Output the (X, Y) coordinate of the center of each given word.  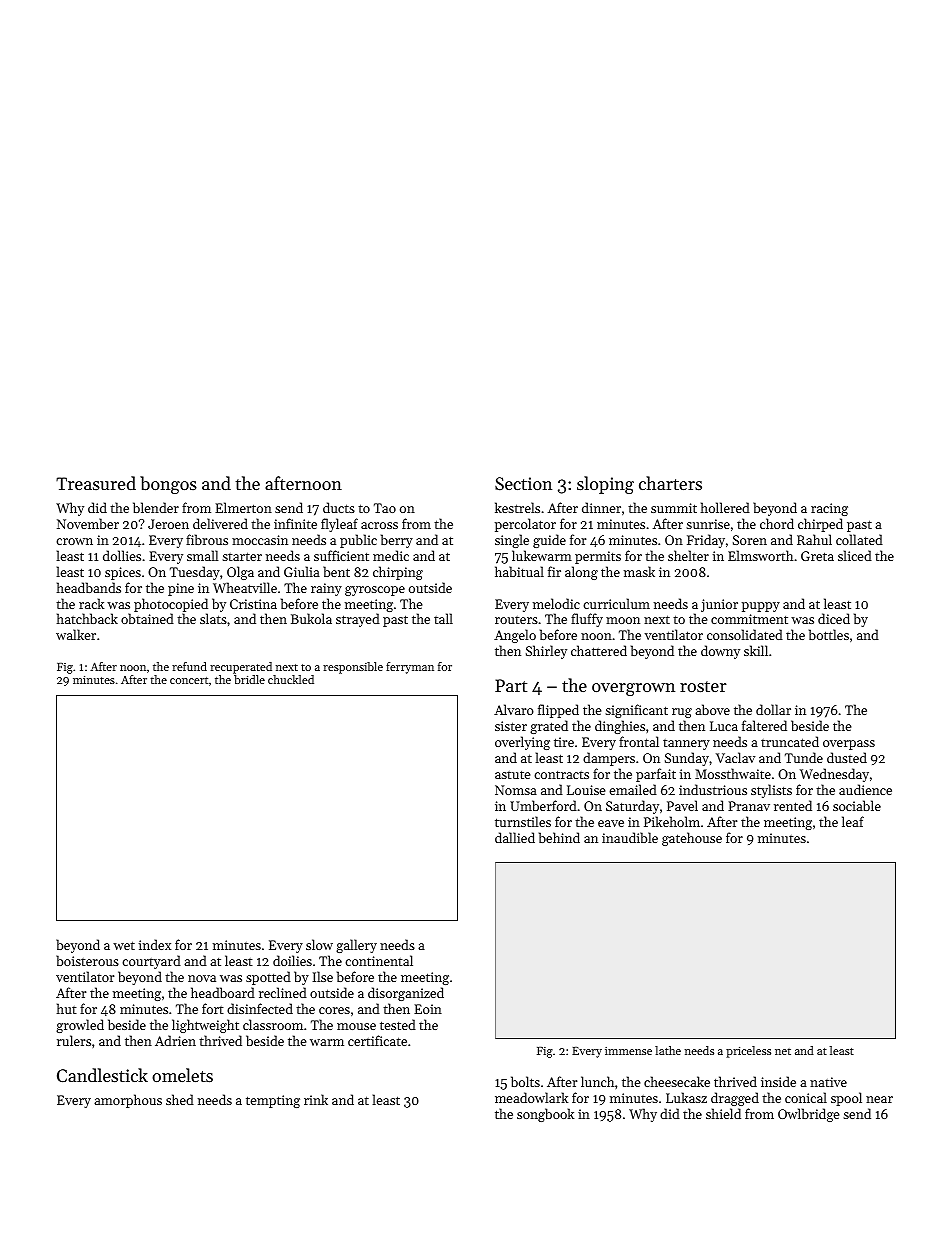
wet (124, 945)
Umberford (543, 805)
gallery (356, 946)
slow (319, 944)
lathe (668, 1050)
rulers (74, 1040)
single (512, 541)
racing (829, 509)
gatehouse (692, 839)
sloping (605, 485)
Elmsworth (760, 555)
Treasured (96, 483)
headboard (223, 992)
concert (189, 680)
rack (91, 603)
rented (793, 805)
